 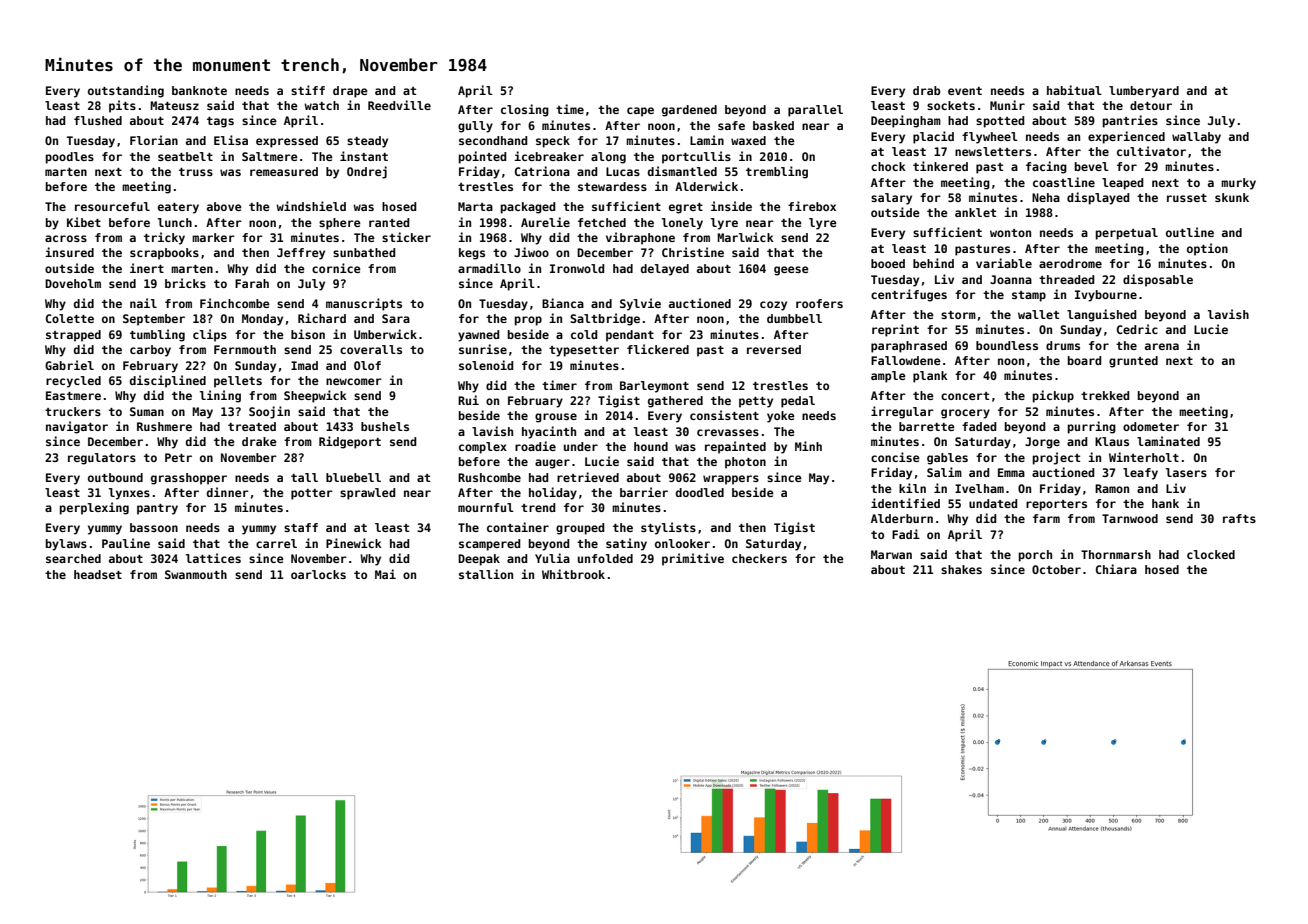 I want to click on stiff, so click(x=308, y=90).
